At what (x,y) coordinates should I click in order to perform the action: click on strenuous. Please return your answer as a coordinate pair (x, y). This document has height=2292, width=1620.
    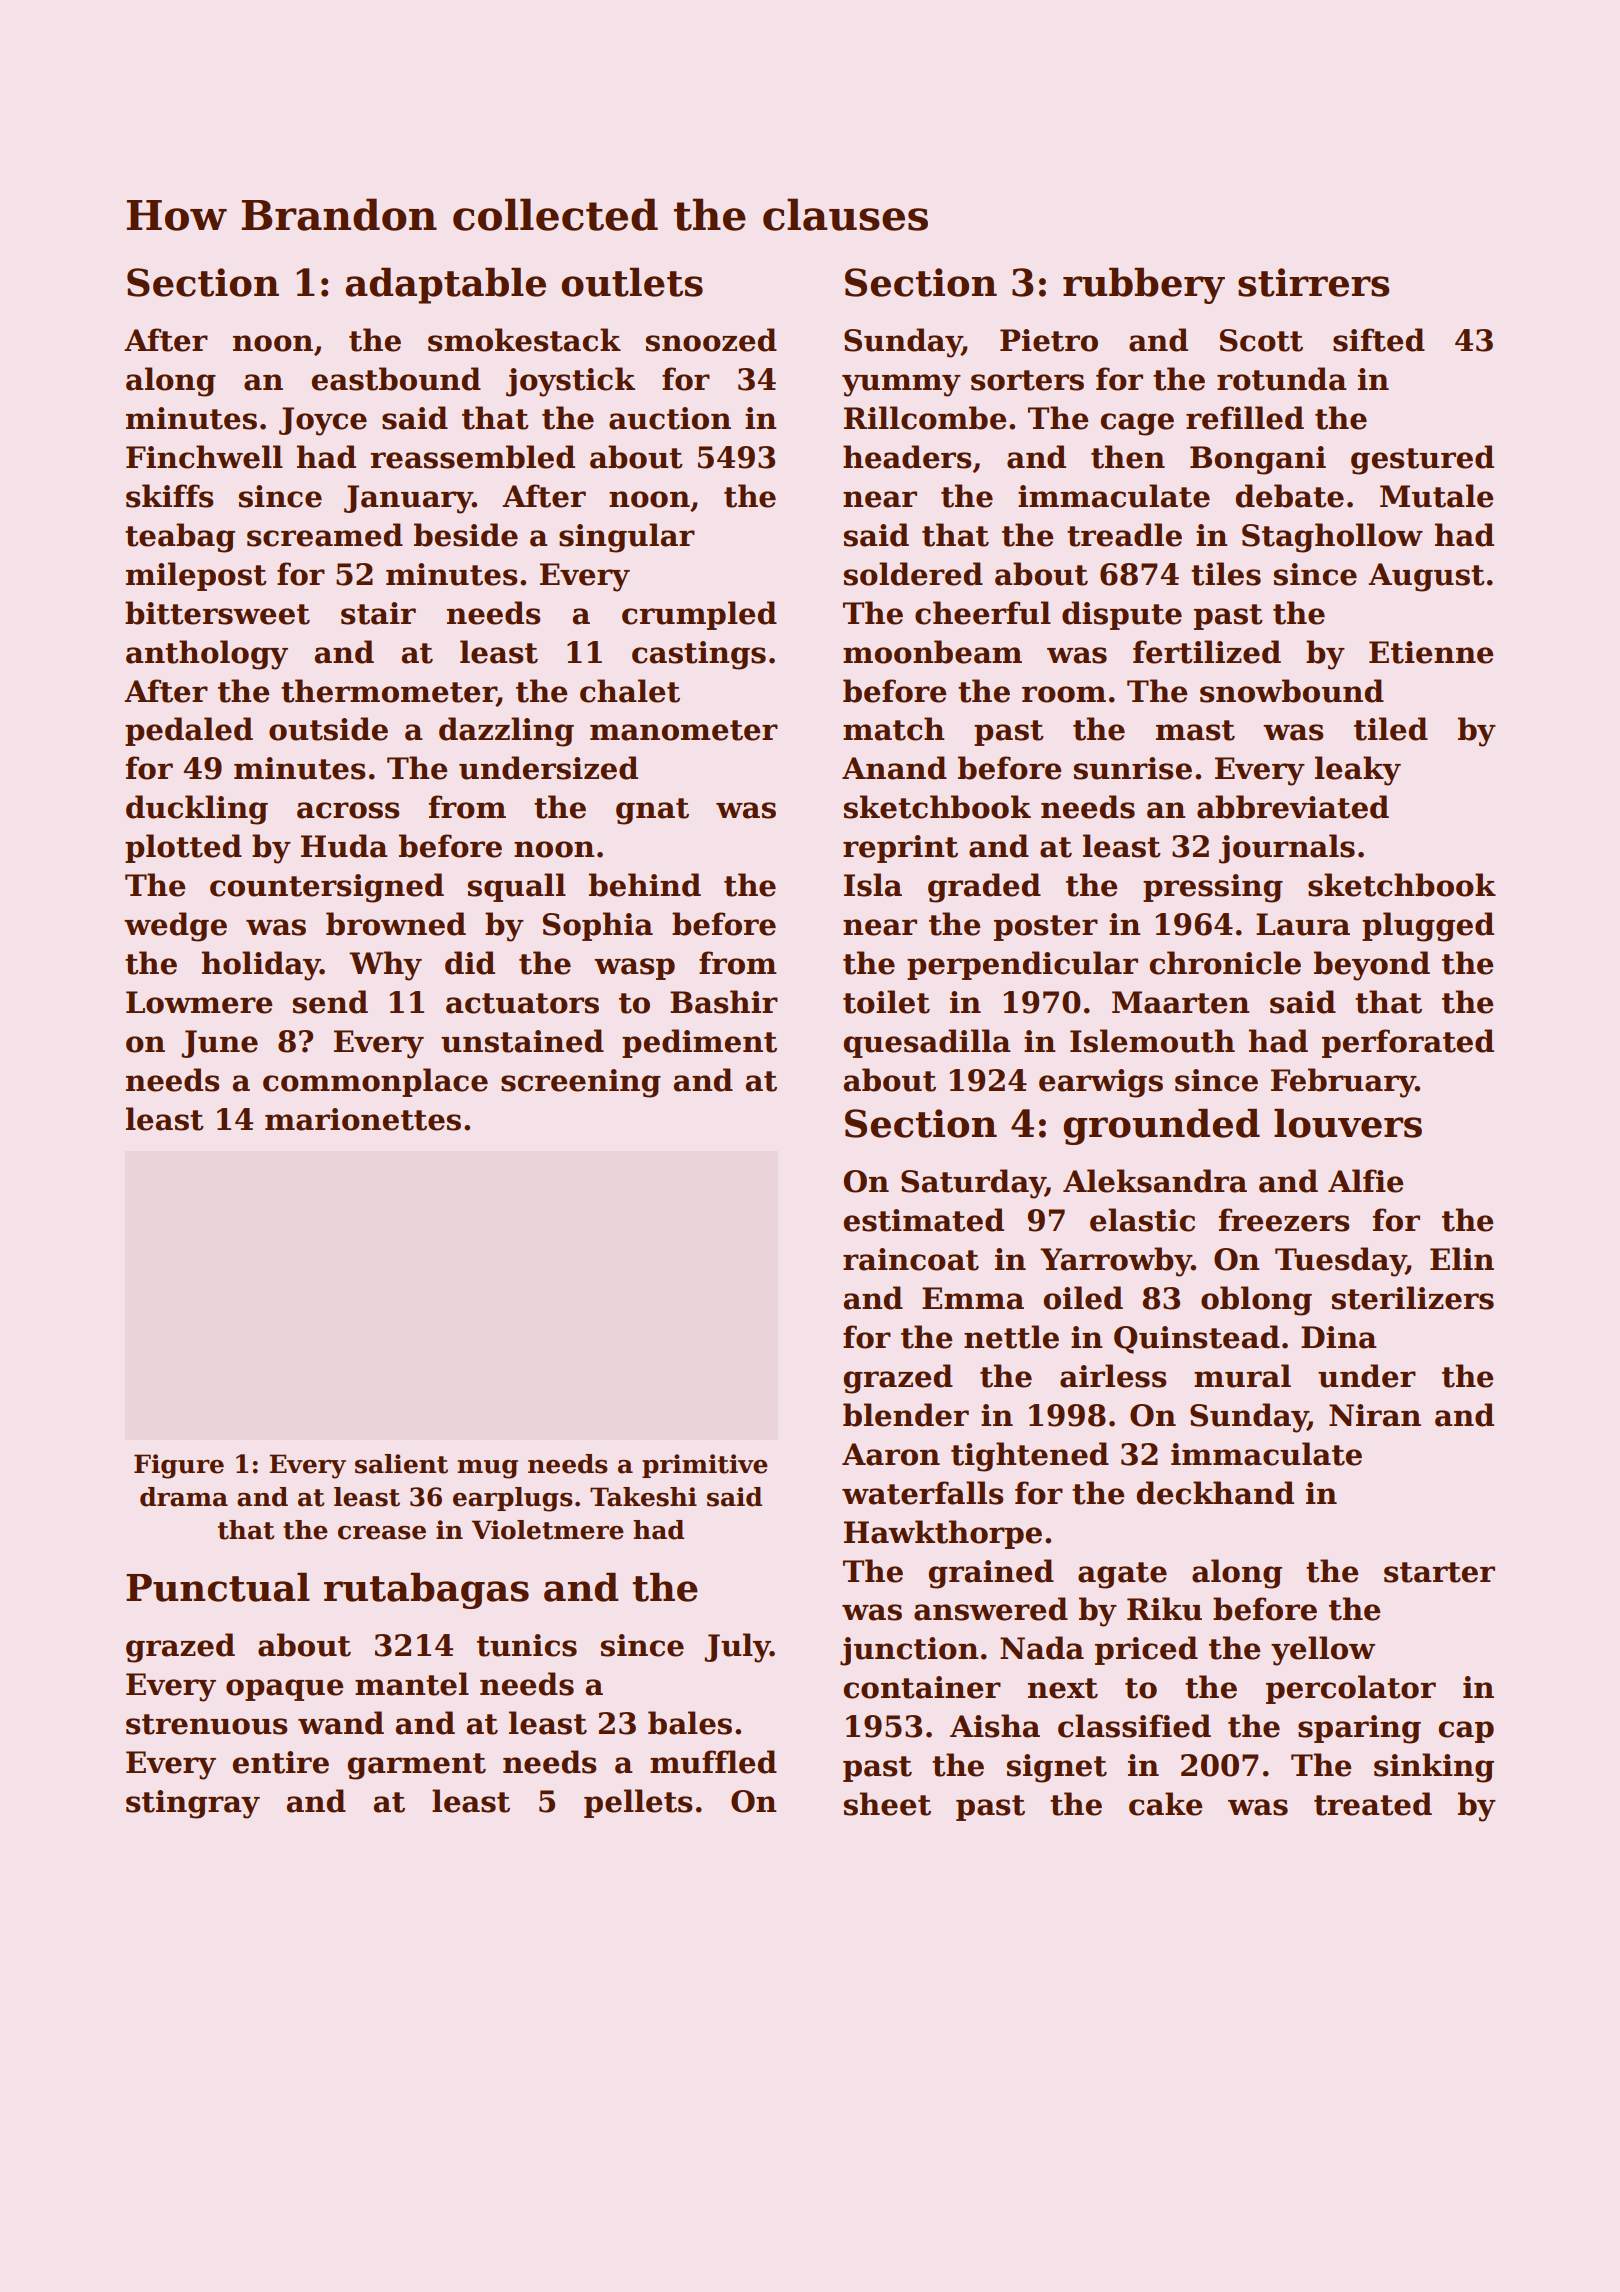
    Looking at the image, I should click on (206, 1724).
